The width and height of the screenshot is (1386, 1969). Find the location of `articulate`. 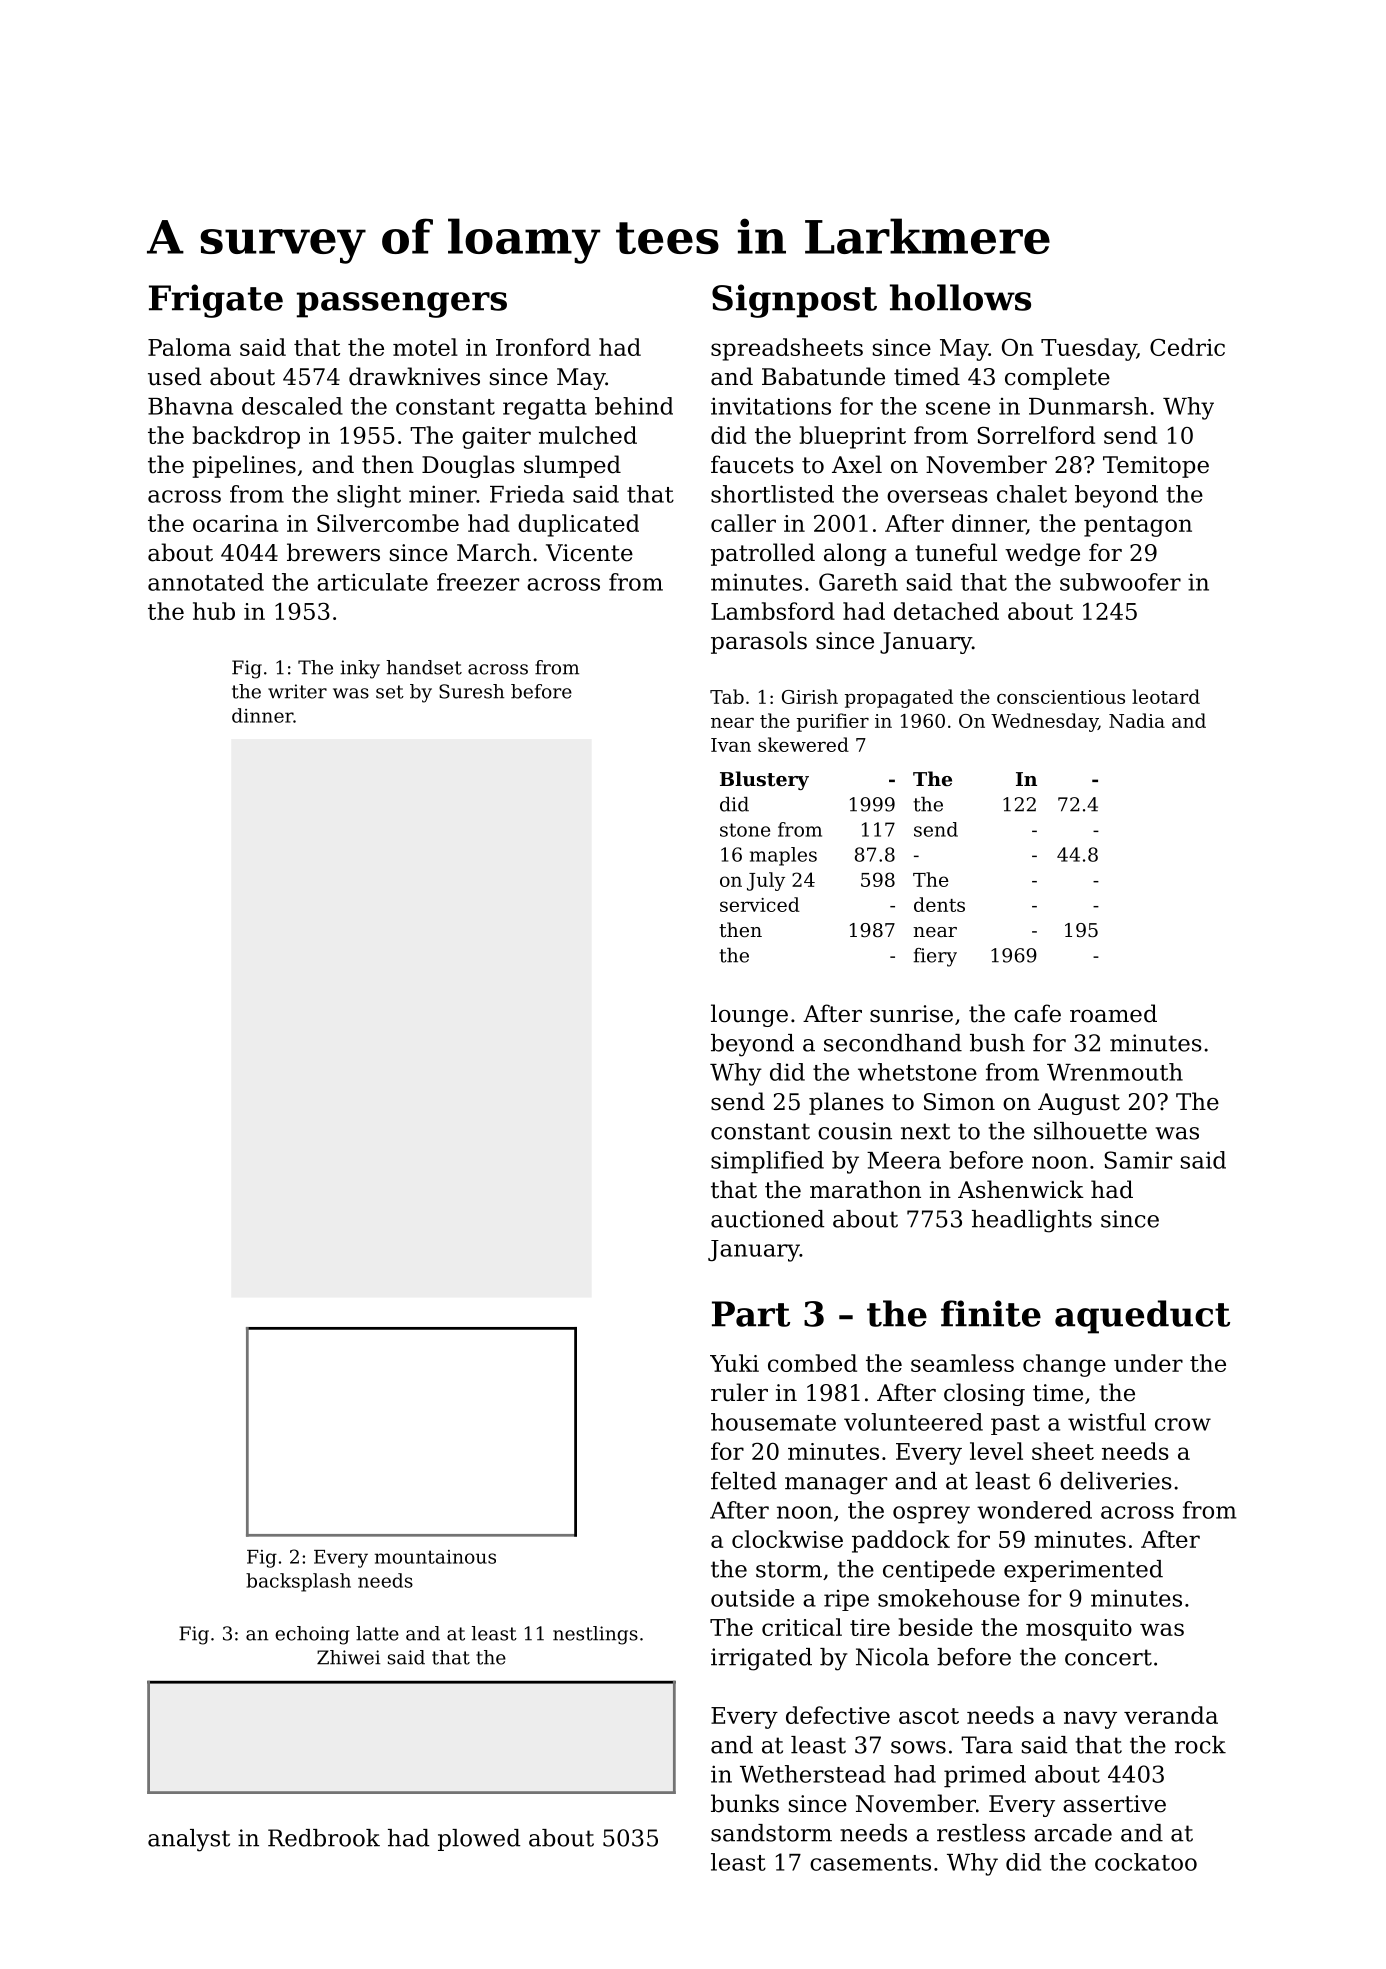

articulate is located at coordinates (372, 582).
